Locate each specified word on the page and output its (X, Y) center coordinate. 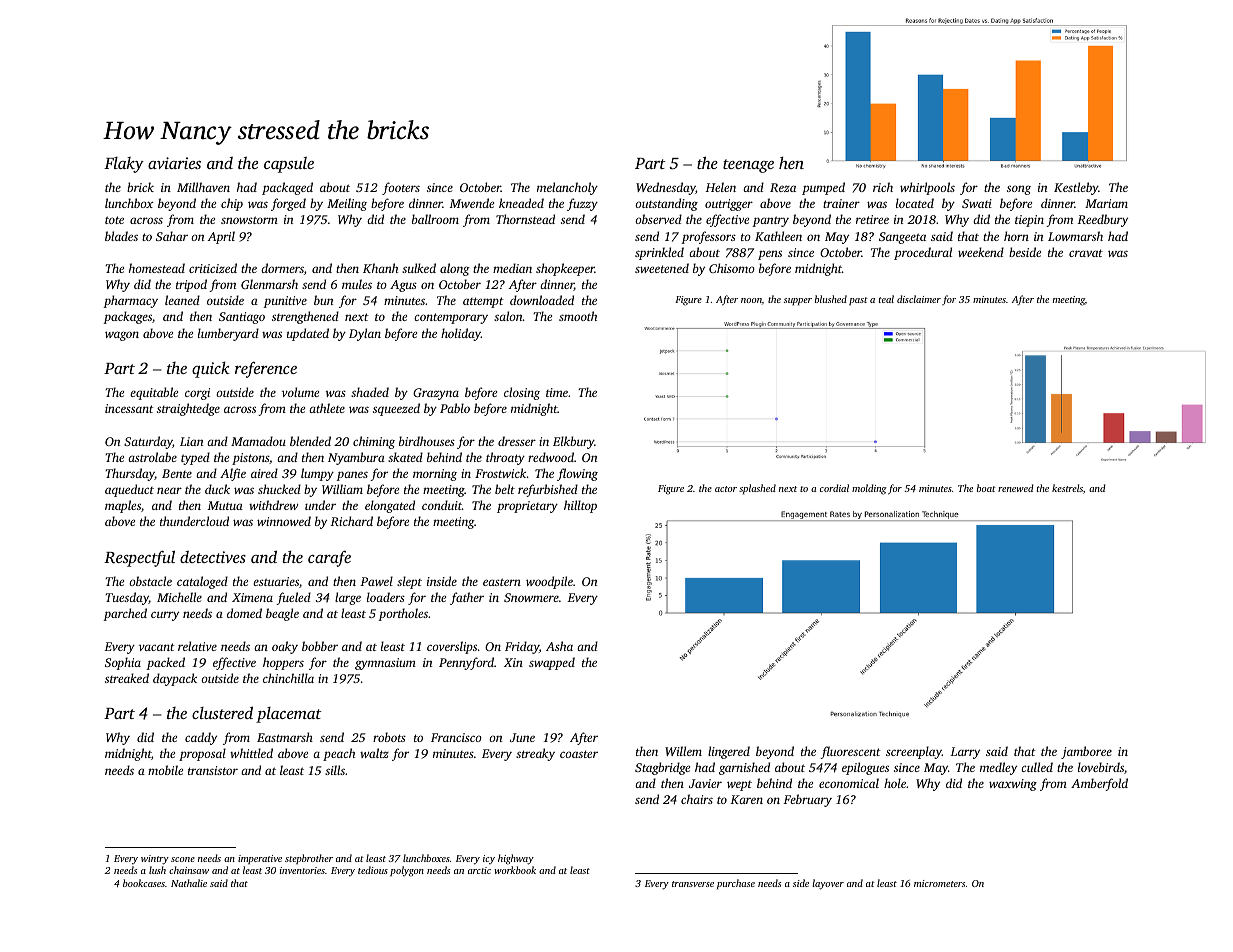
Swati (977, 203)
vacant (157, 647)
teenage (748, 166)
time (557, 392)
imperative (260, 859)
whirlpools (927, 188)
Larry (965, 753)
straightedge (188, 409)
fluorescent (850, 752)
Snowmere (531, 597)
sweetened (662, 268)
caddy (201, 738)
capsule (289, 165)
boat (986, 488)
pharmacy (131, 301)
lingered (729, 752)
